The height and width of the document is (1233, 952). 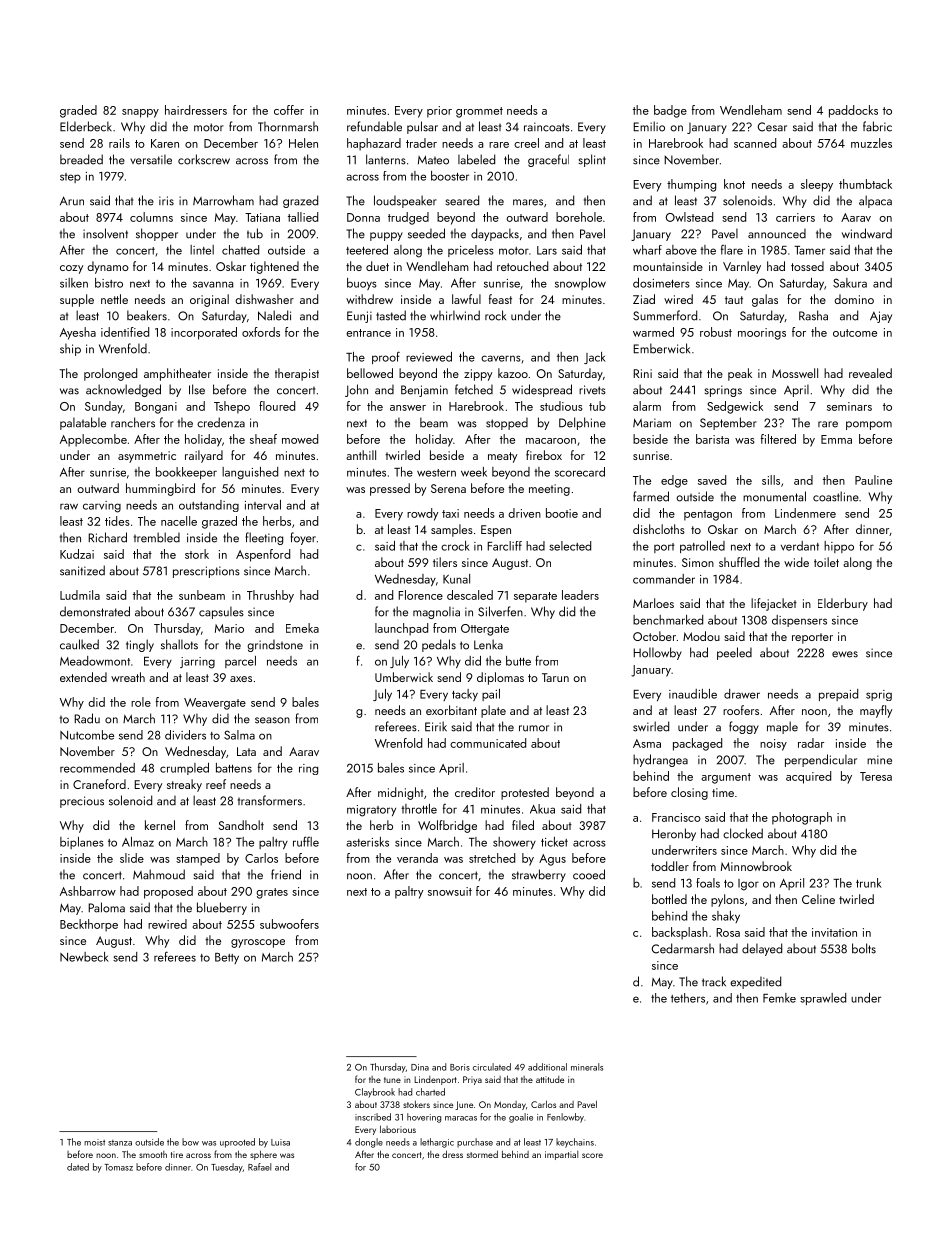 I want to click on snowsuit, so click(x=450, y=891).
